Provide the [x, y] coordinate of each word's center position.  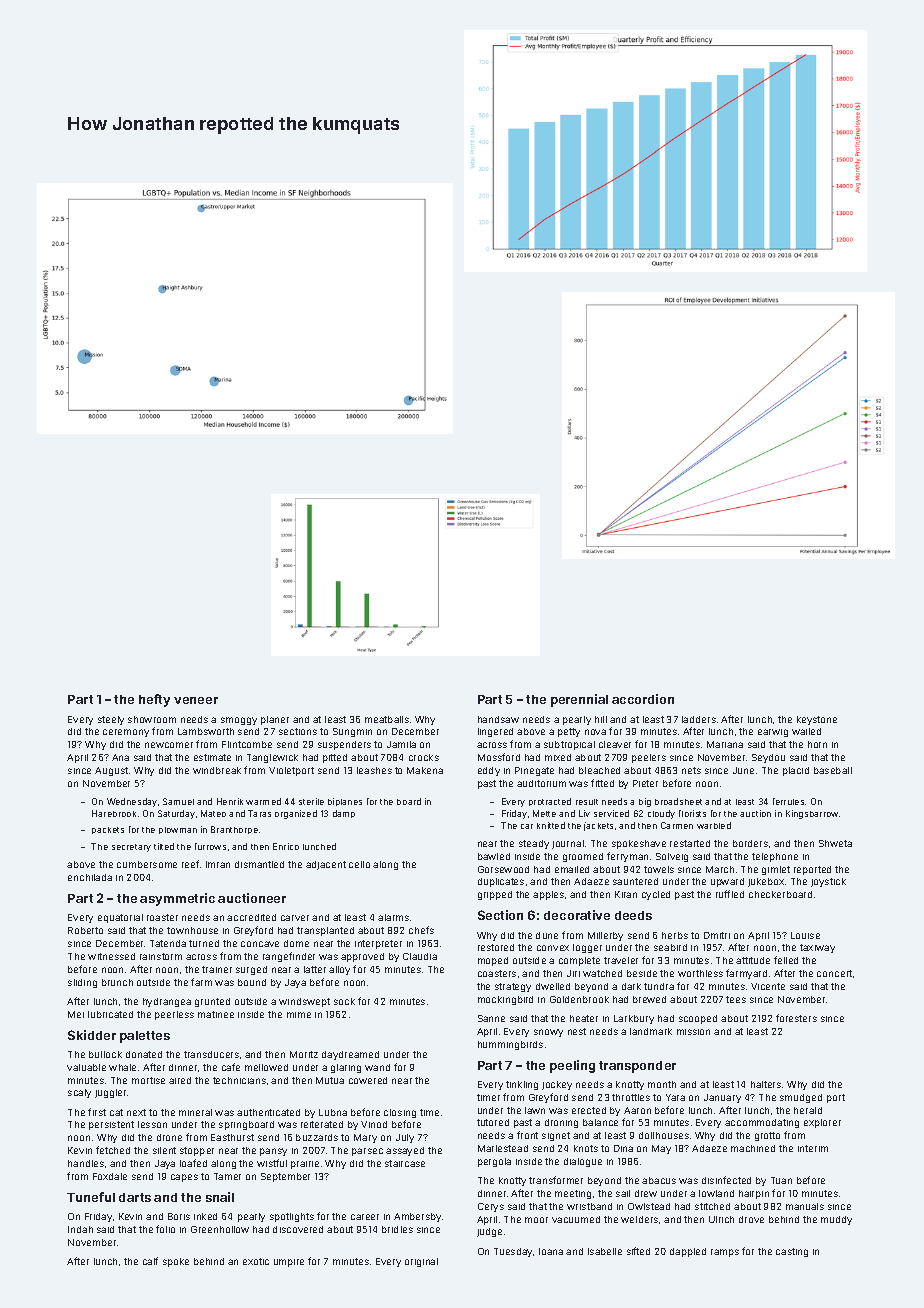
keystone [817, 720]
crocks [424, 757]
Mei [76, 1014]
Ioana [551, 1251]
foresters [796, 1018]
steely [111, 720]
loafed [193, 1163]
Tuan [781, 1180]
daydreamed [350, 1055]
